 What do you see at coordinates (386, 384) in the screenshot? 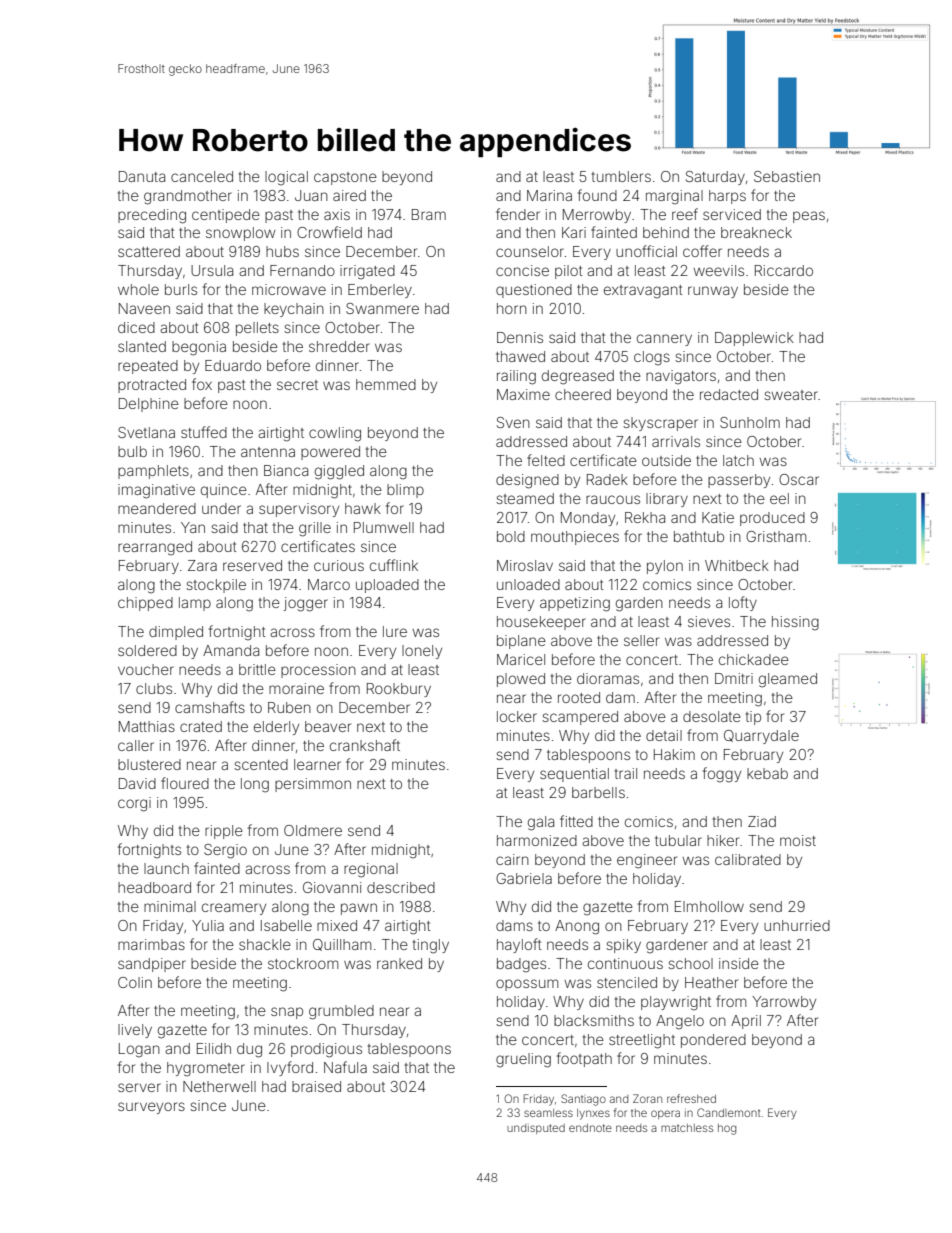
I see `hemmed` at bounding box center [386, 384].
